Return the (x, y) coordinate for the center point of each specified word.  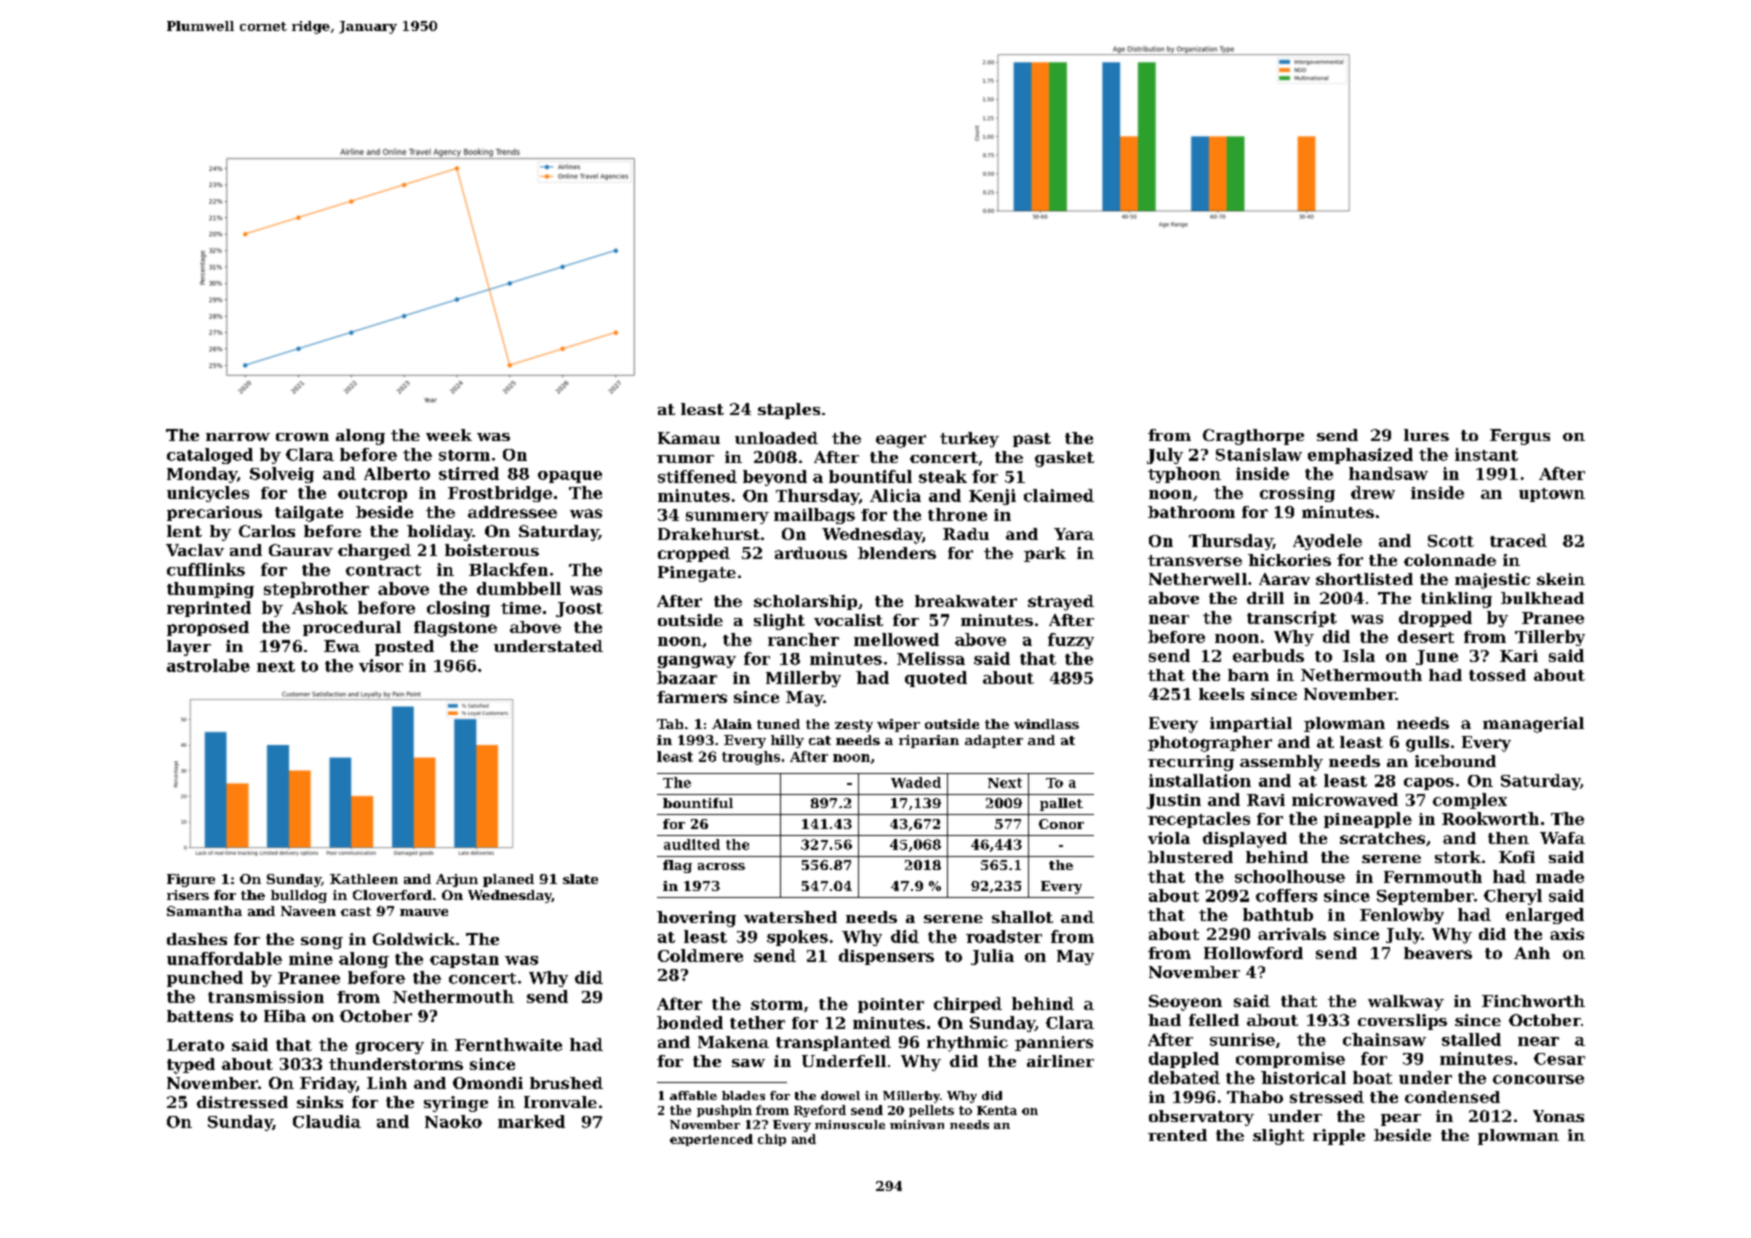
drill (1265, 598)
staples (789, 411)
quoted (936, 679)
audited (692, 844)
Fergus (1520, 437)
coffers (1286, 895)
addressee (512, 512)
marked (531, 1121)
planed (508, 880)
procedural (352, 628)
